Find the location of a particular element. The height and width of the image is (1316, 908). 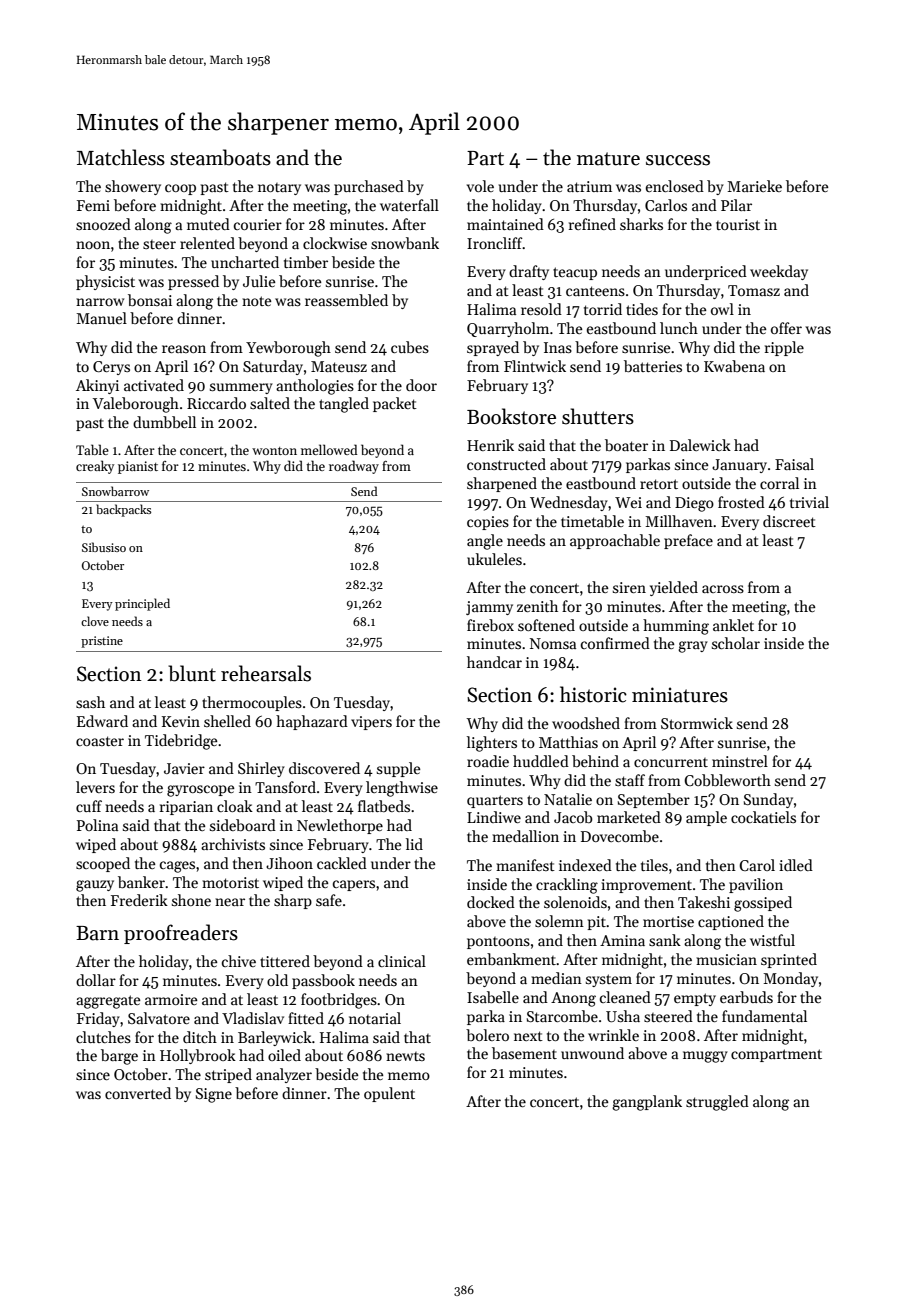

lengthwise is located at coordinates (402, 789).
